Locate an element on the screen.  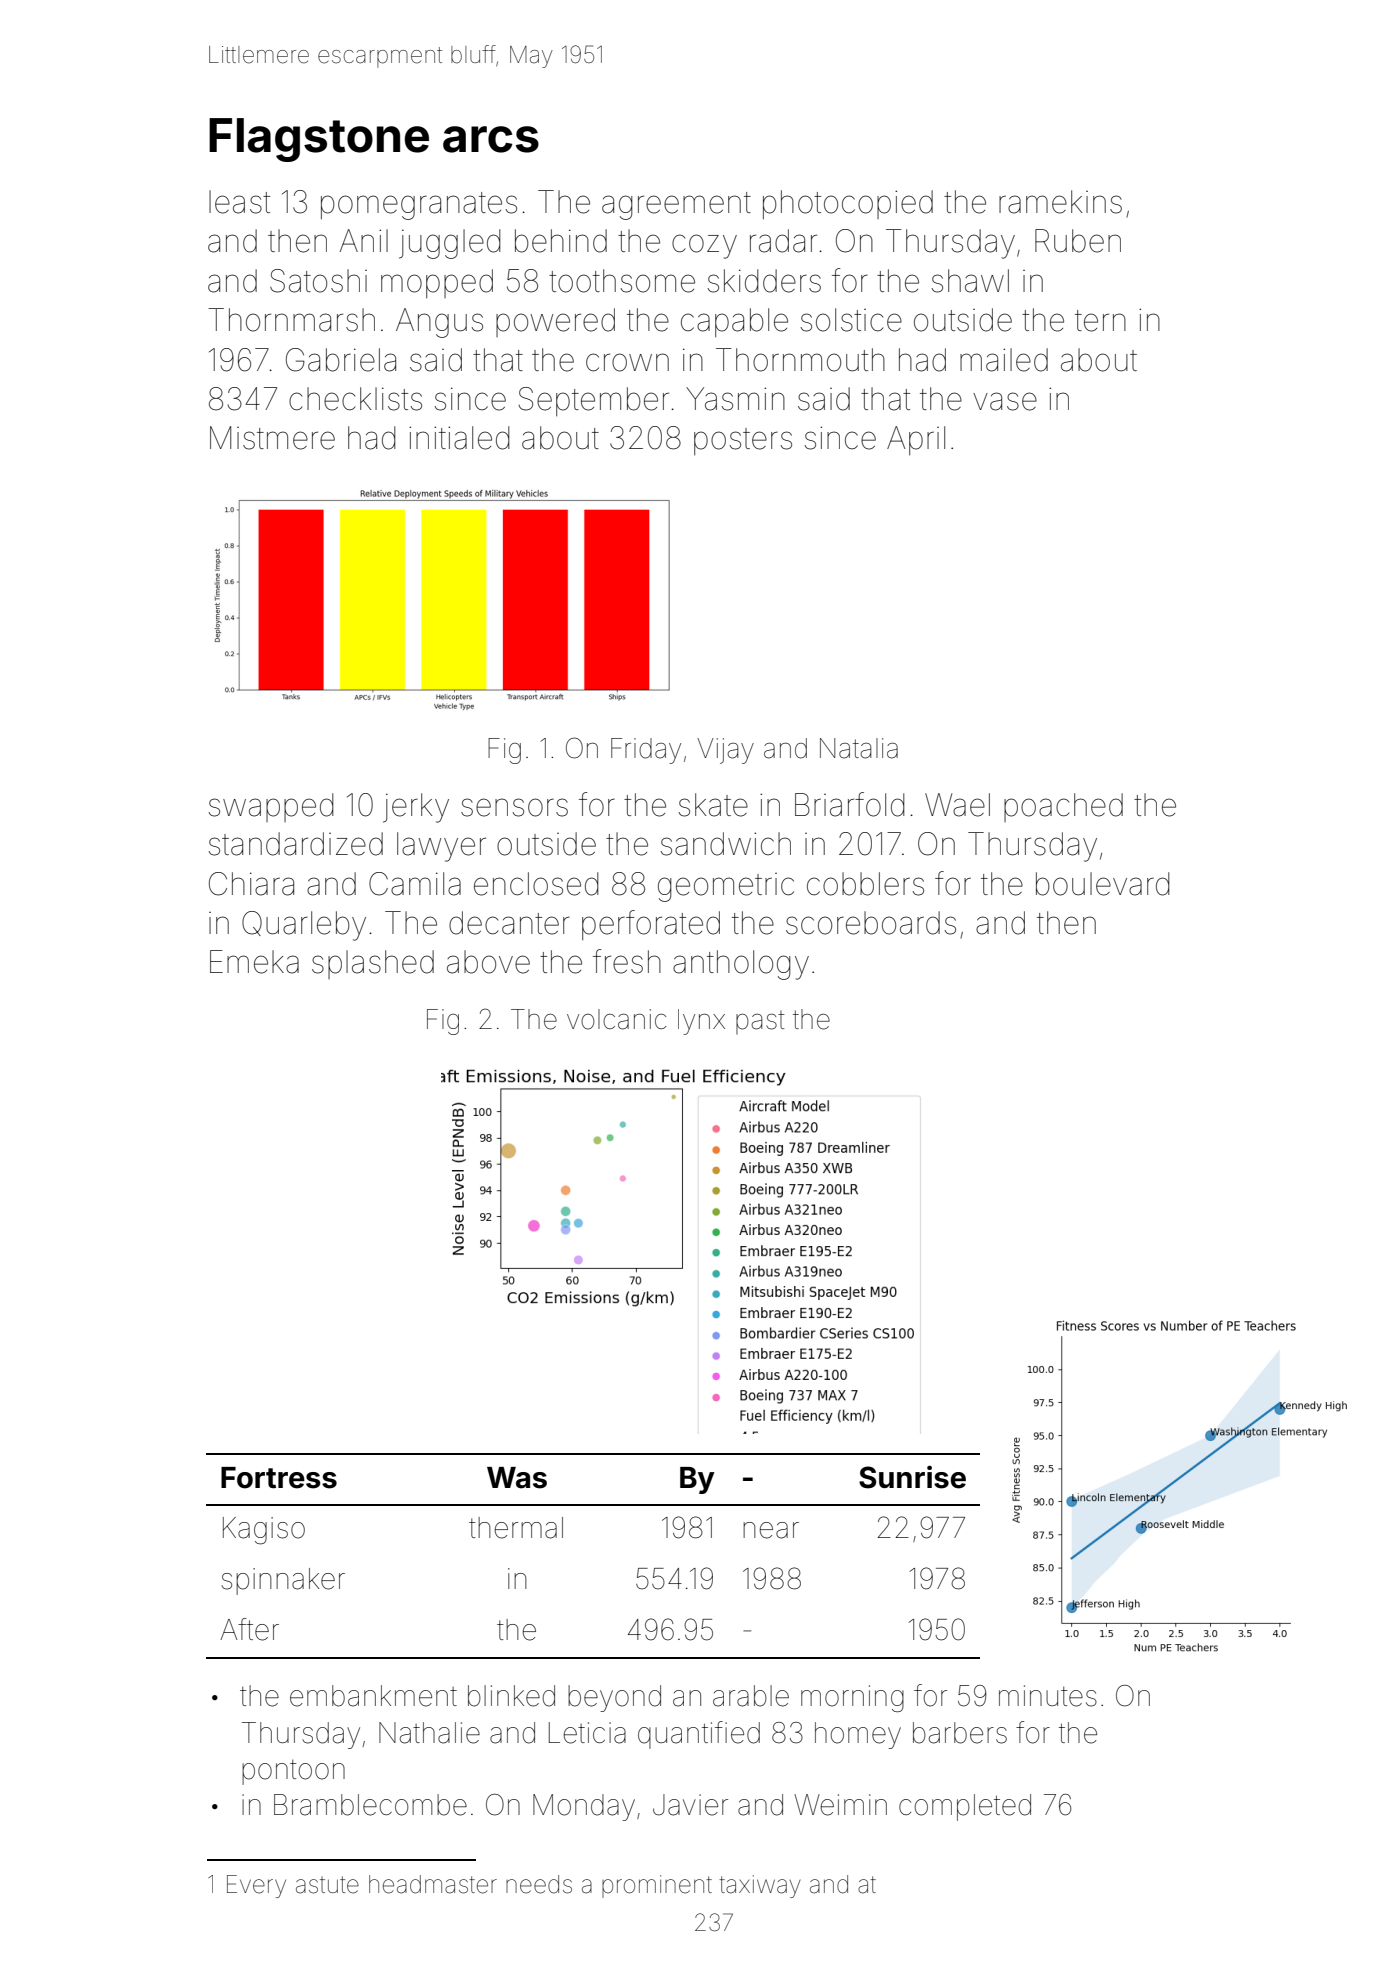
geometric is located at coordinates (726, 887).
